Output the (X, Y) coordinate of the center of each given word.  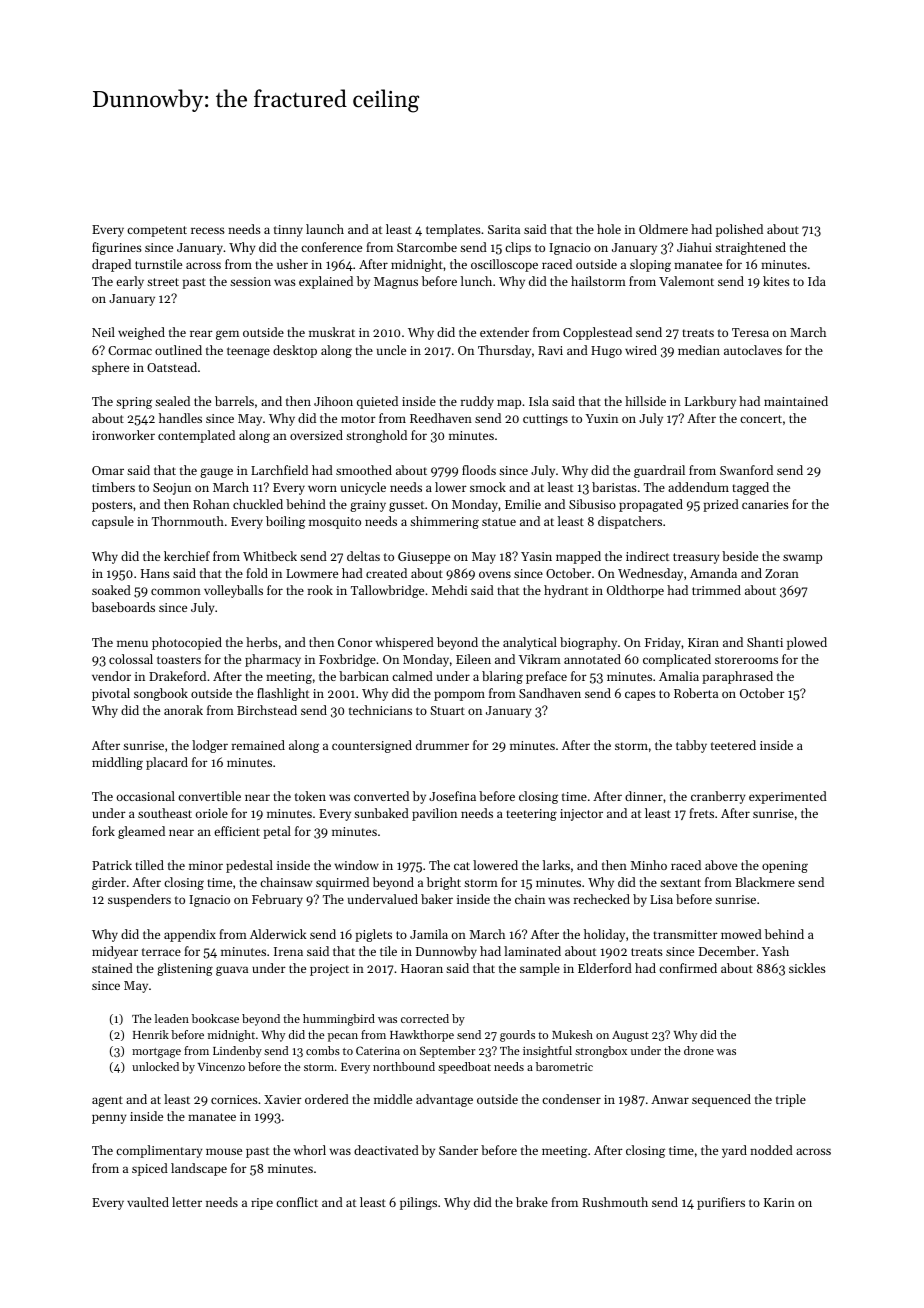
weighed (141, 333)
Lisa (661, 899)
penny (109, 1119)
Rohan (211, 504)
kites (776, 281)
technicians (380, 710)
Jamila (429, 934)
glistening (185, 969)
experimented (788, 797)
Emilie (523, 504)
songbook (161, 694)
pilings (418, 1203)
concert (761, 419)
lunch (476, 281)
